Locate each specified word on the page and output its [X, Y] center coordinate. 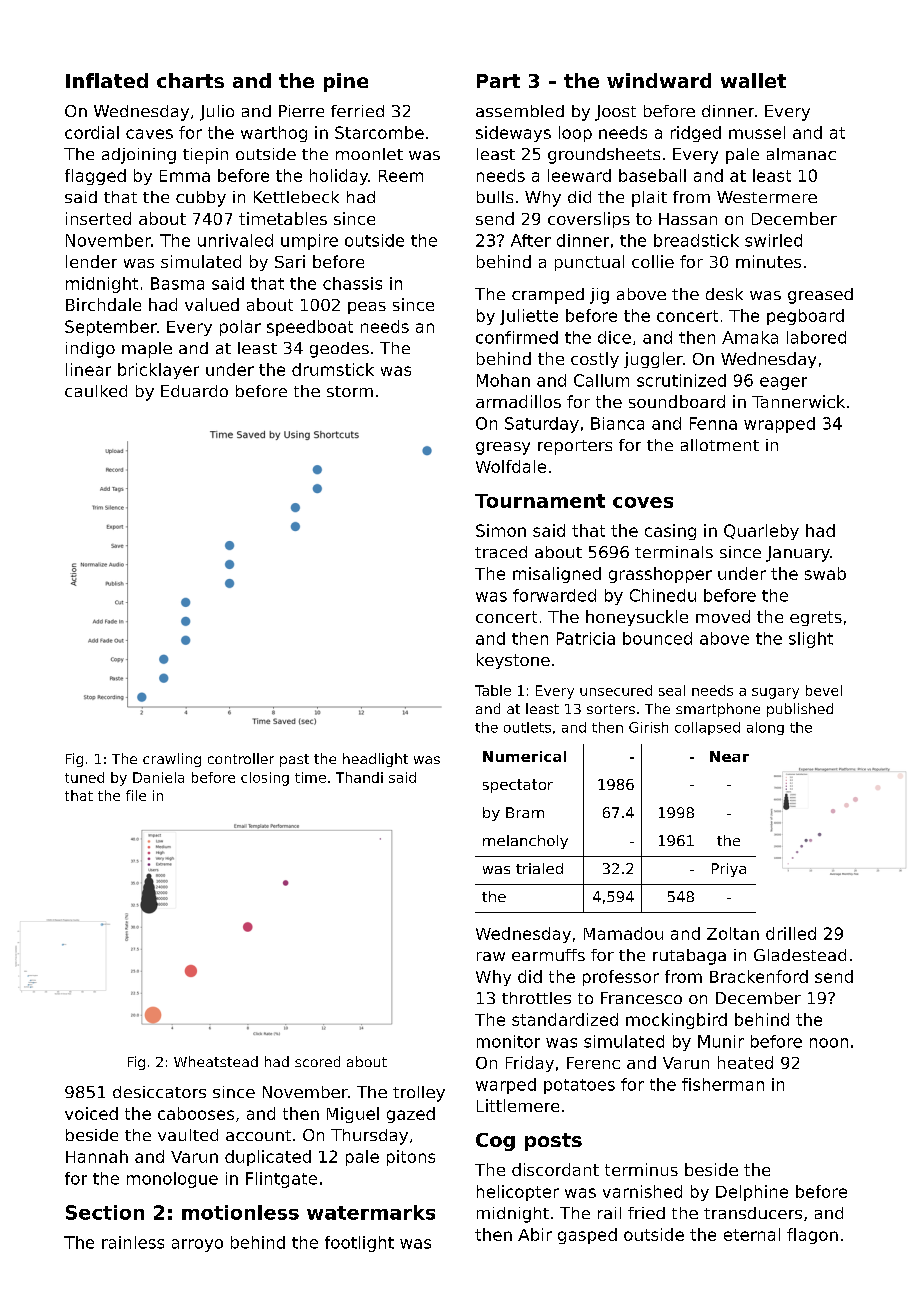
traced [501, 552]
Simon [501, 530]
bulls [495, 197]
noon [829, 1043]
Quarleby [761, 532]
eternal [752, 1234]
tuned [84, 777]
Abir [535, 1234]
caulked [96, 391]
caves [149, 134]
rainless [133, 1242]
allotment [720, 445]
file [136, 795]
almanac [801, 154]
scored [317, 1061]
